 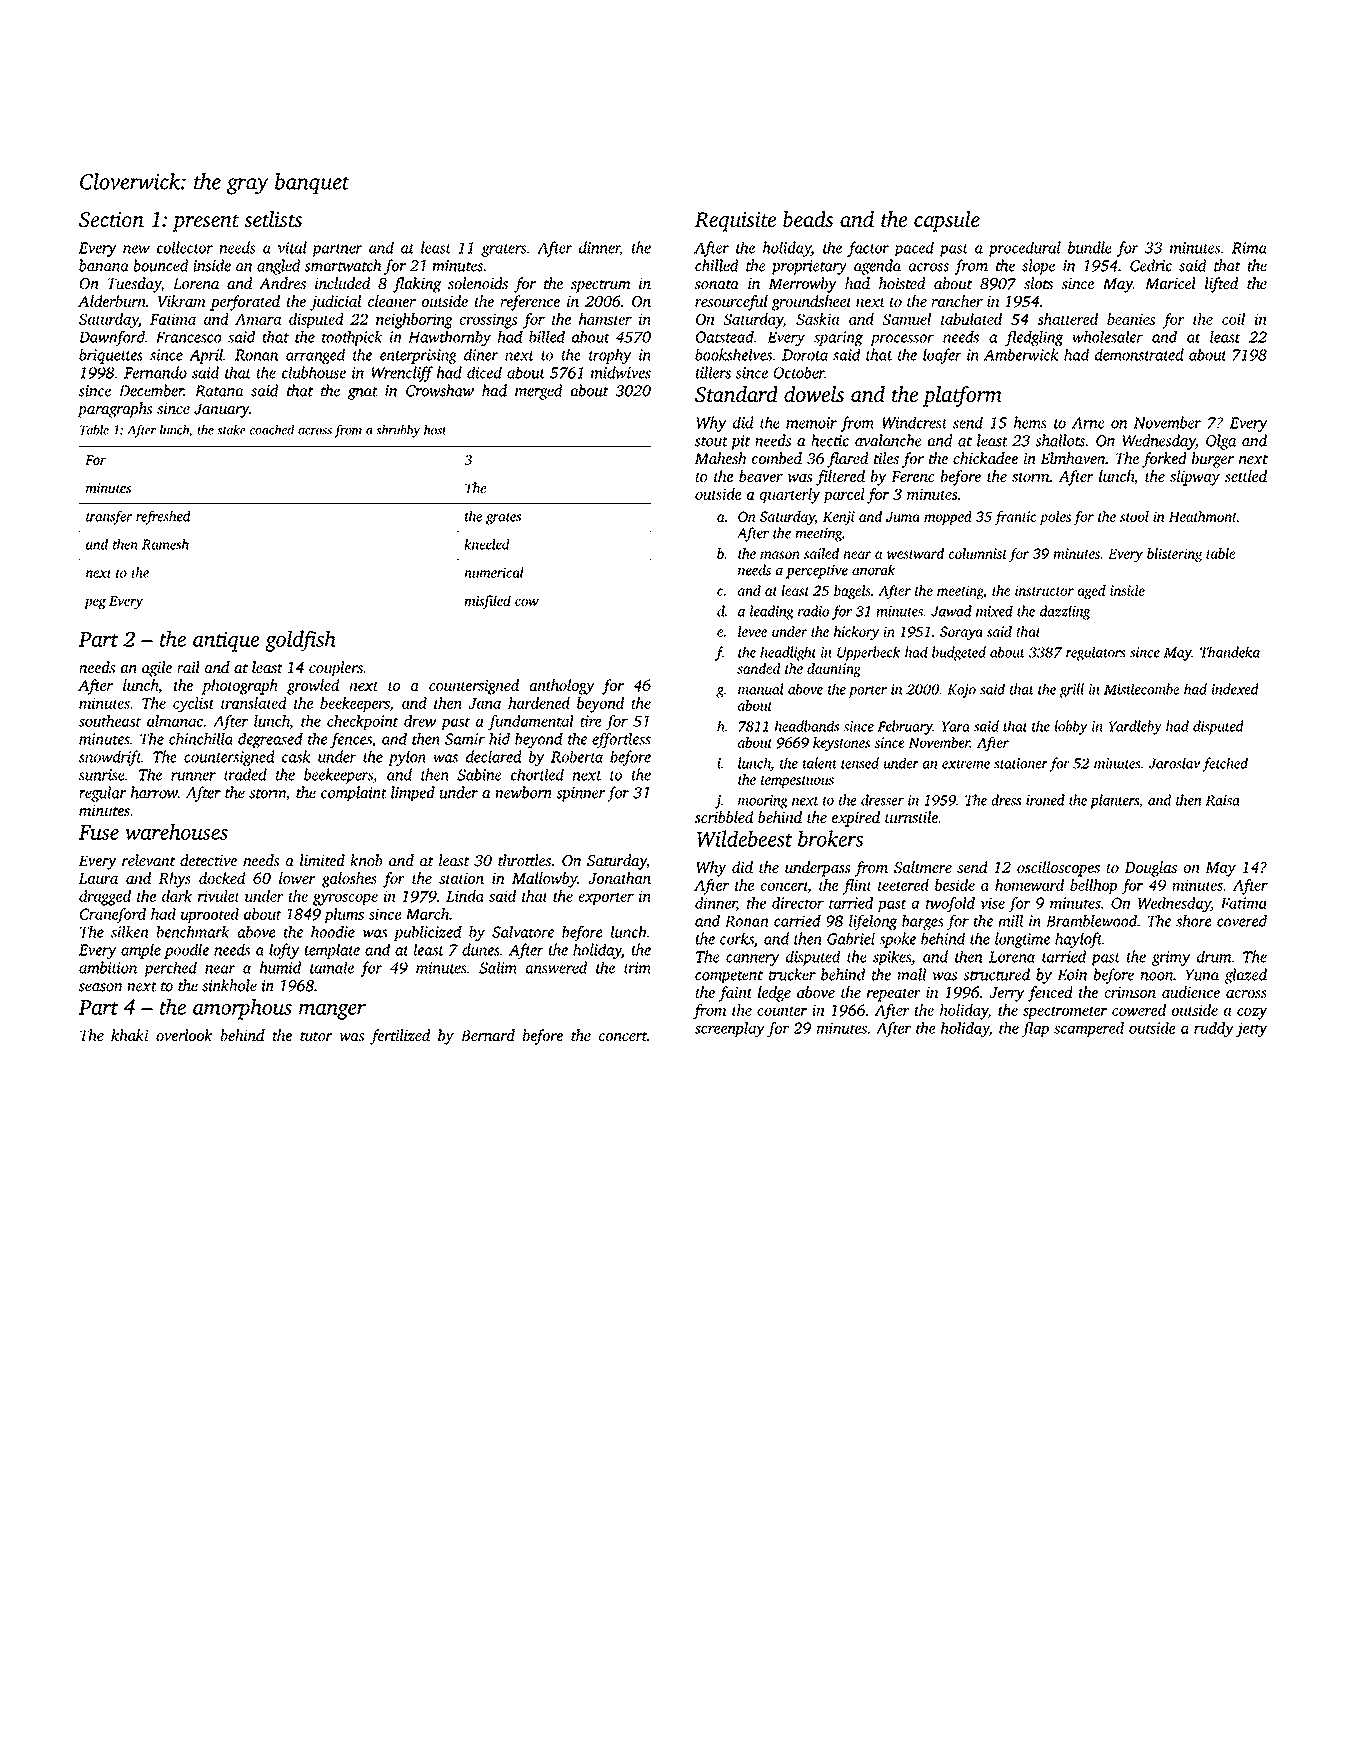 I want to click on Ramesh, so click(x=165, y=544).
